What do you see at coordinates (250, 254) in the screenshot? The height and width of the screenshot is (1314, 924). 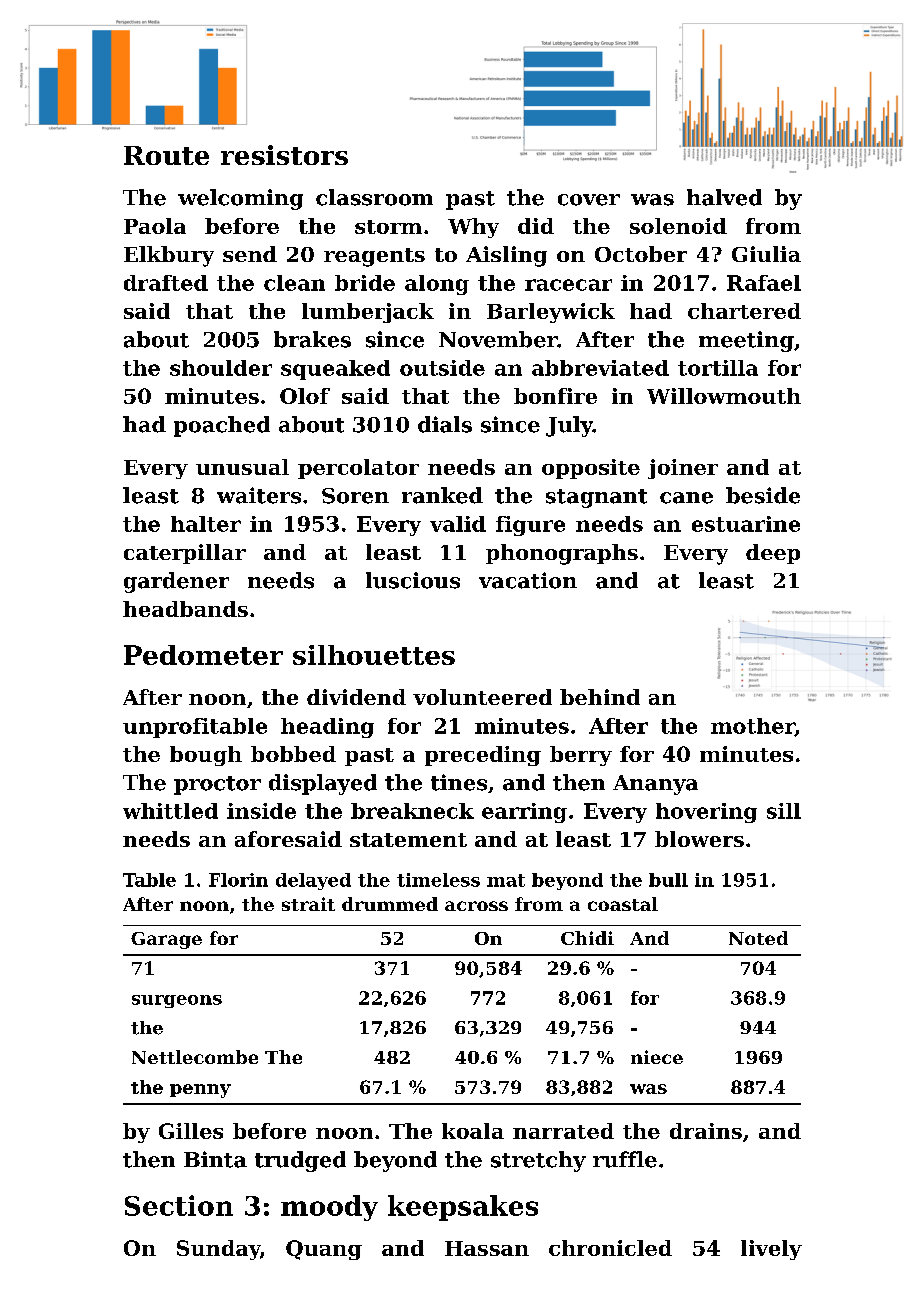 I see `send` at bounding box center [250, 254].
